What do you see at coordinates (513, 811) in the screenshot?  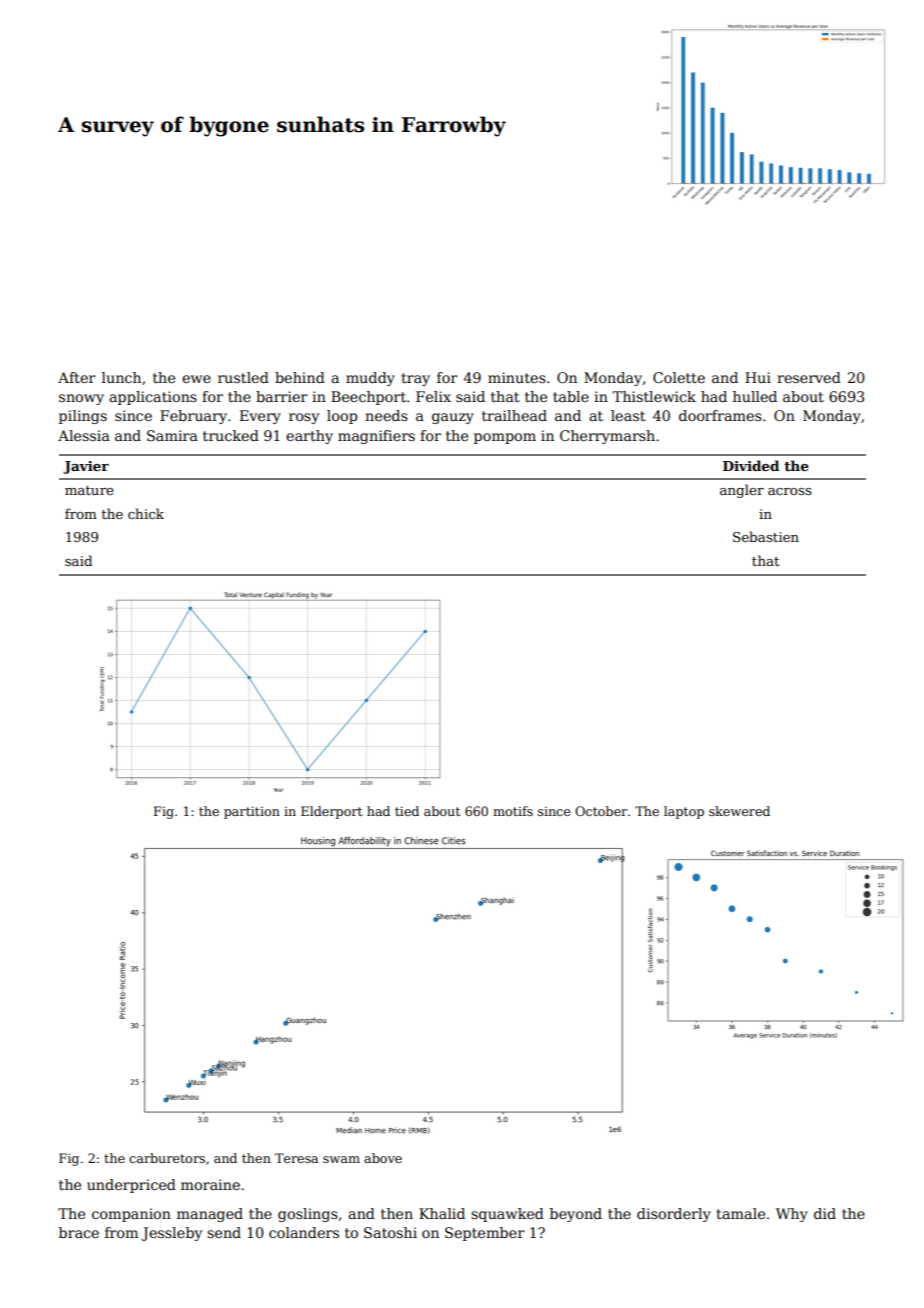 I see `motifs` at bounding box center [513, 811].
